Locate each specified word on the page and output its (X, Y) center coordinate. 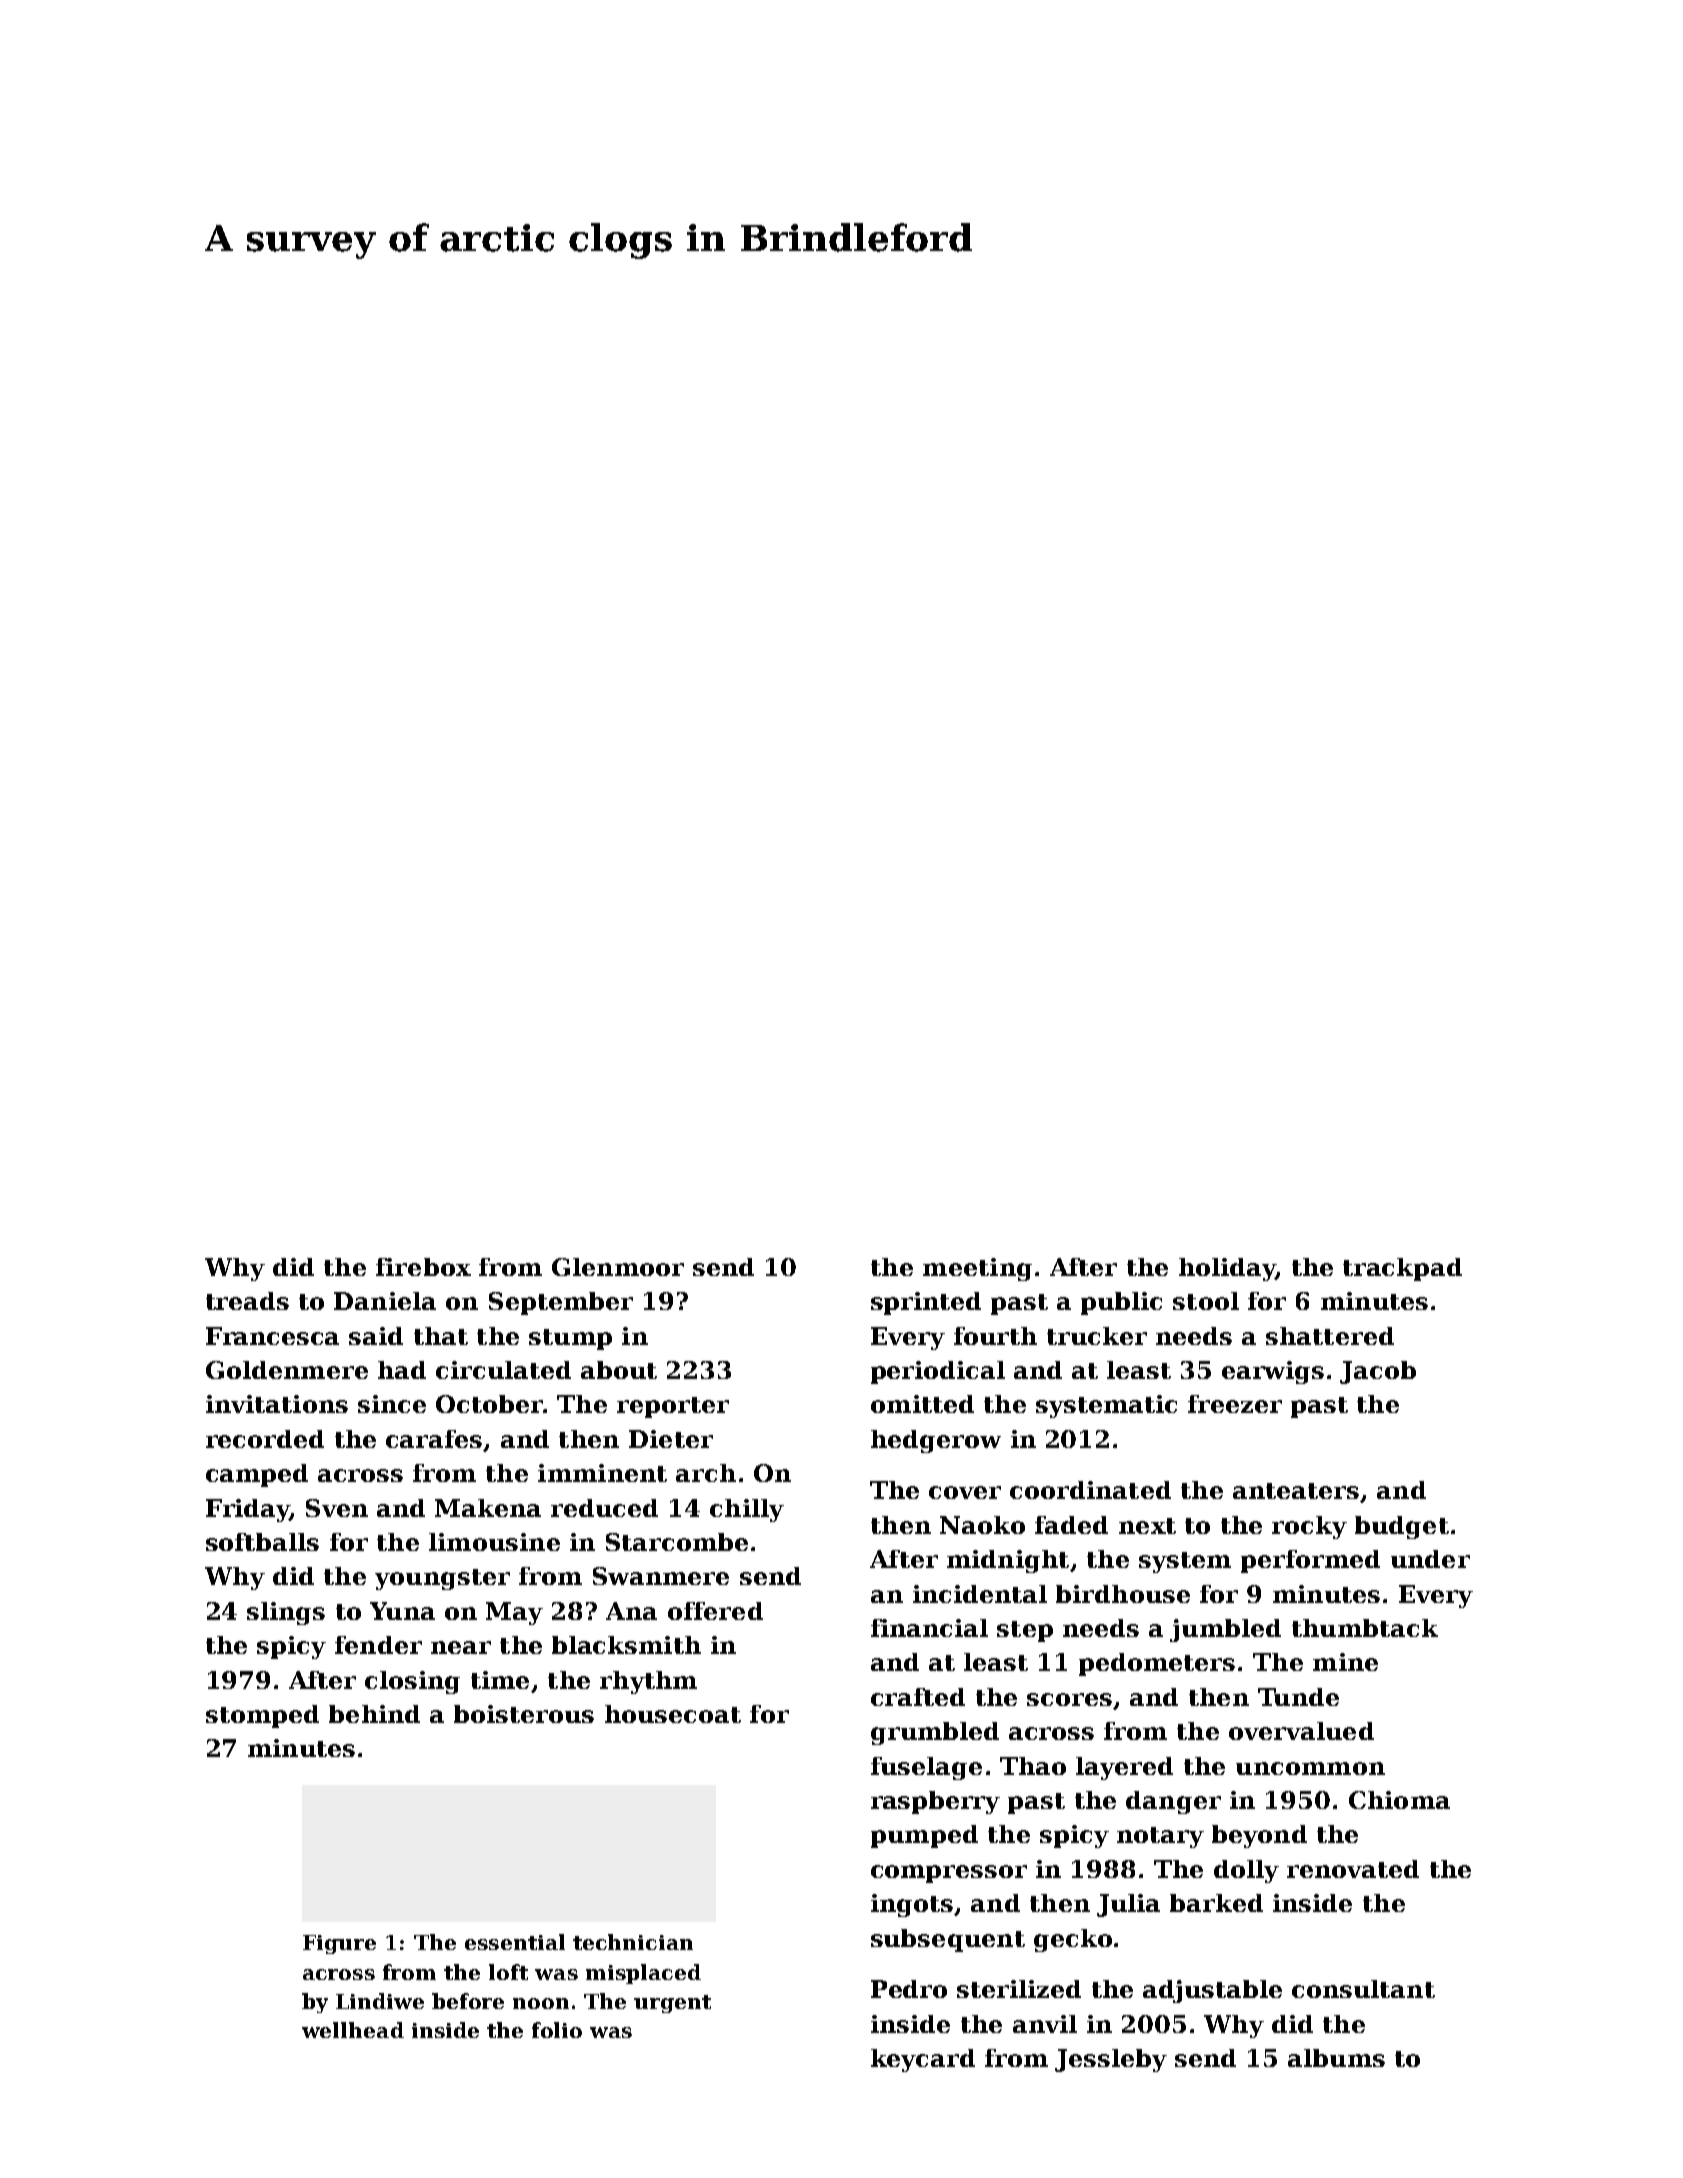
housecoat (673, 1714)
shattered (1330, 1336)
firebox (423, 1267)
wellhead (353, 2030)
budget (1402, 1527)
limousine (494, 1542)
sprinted (926, 1303)
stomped (262, 1716)
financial (929, 1628)
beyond (1259, 1836)
